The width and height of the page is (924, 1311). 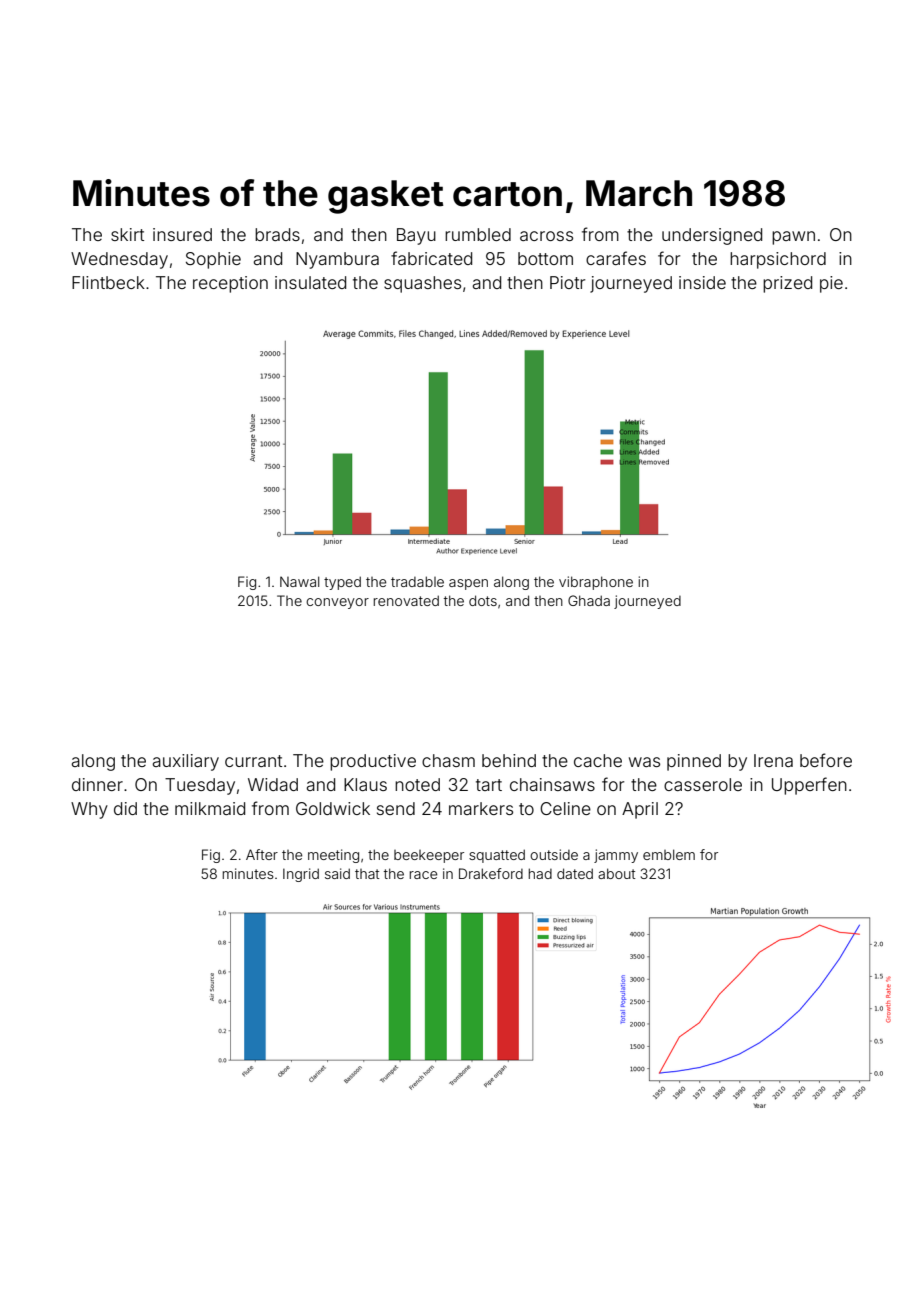 I want to click on Piotr, so click(x=567, y=282).
